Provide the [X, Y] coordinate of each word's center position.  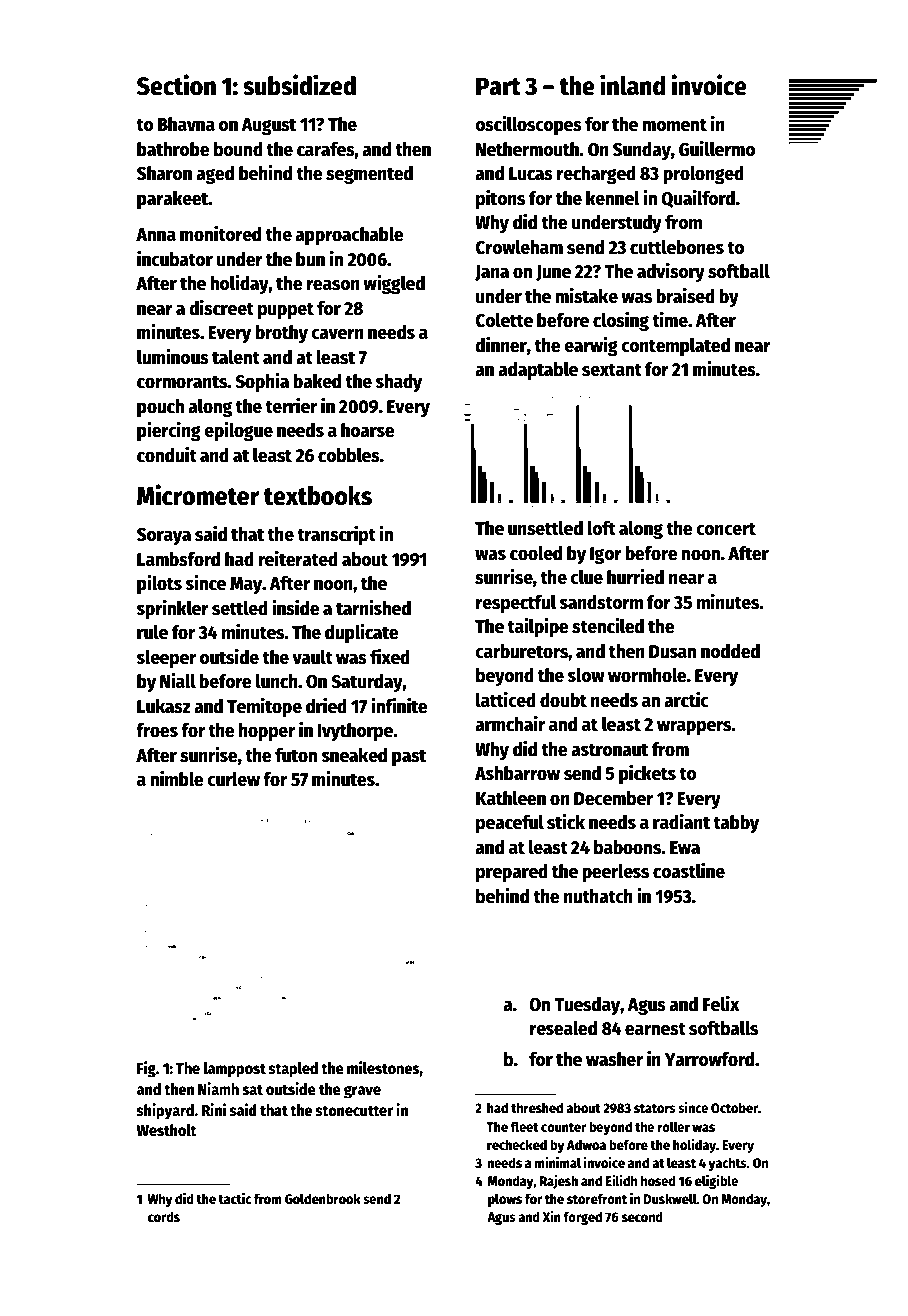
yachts [727, 1164]
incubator [175, 259]
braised [685, 296]
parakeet [173, 200]
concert [726, 529]
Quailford [698, 199]
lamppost [235, 1070]
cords [164, 1216]
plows [505, 1200]
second [642, 1216]
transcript [336, 535]
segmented [369, 175]
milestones [383, 1068]
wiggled [394, 284]
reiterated [298, 559]
